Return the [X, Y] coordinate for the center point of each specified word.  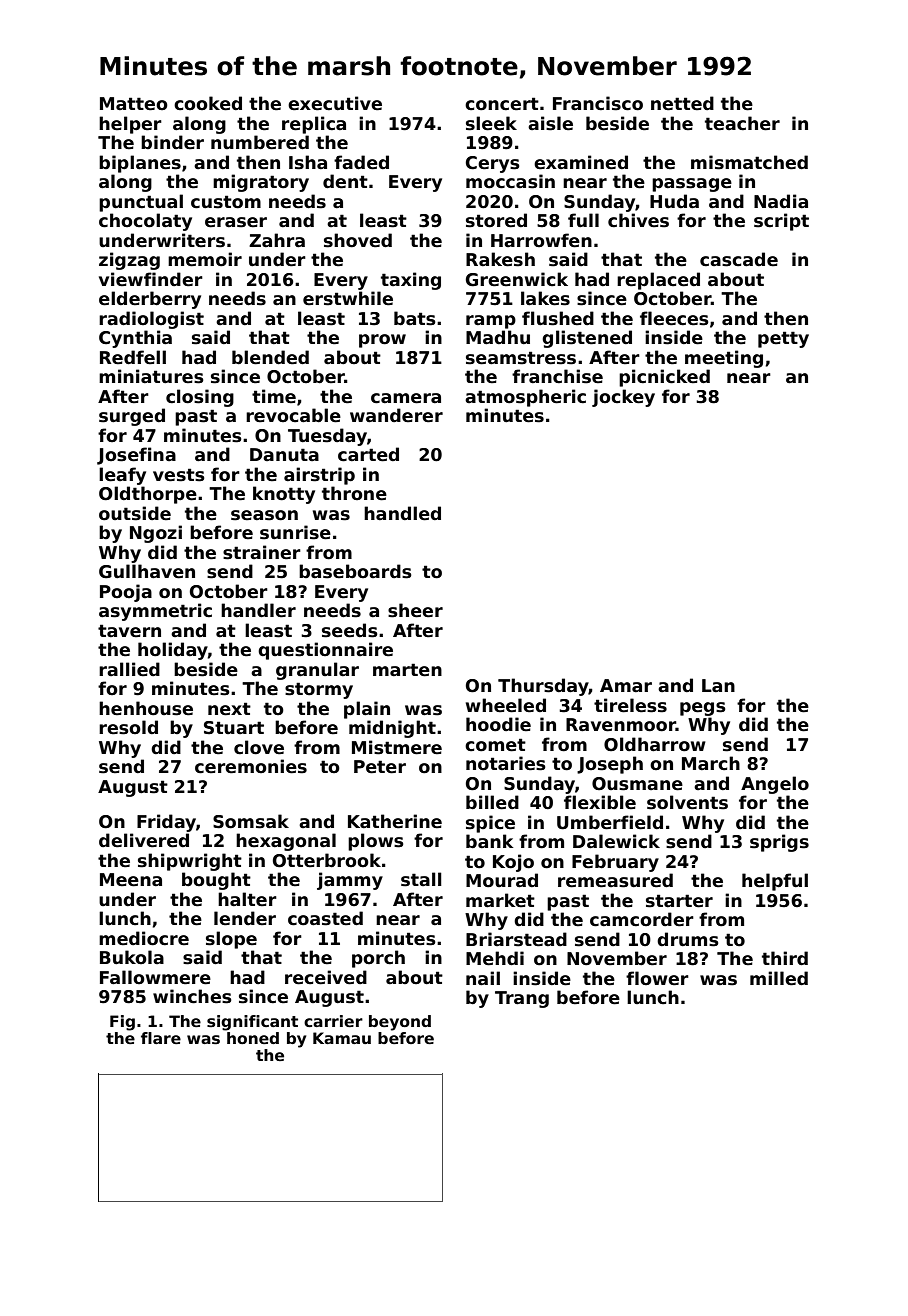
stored [496, 220]
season [264, 515]
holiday [173, 651]
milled [779, 978]
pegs [703, 709]
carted [368, 454]
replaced [658, 281]
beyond [400, 1023]
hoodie [498, 724]
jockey [623, 398]
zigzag [129, 261]
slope [231, 940]
